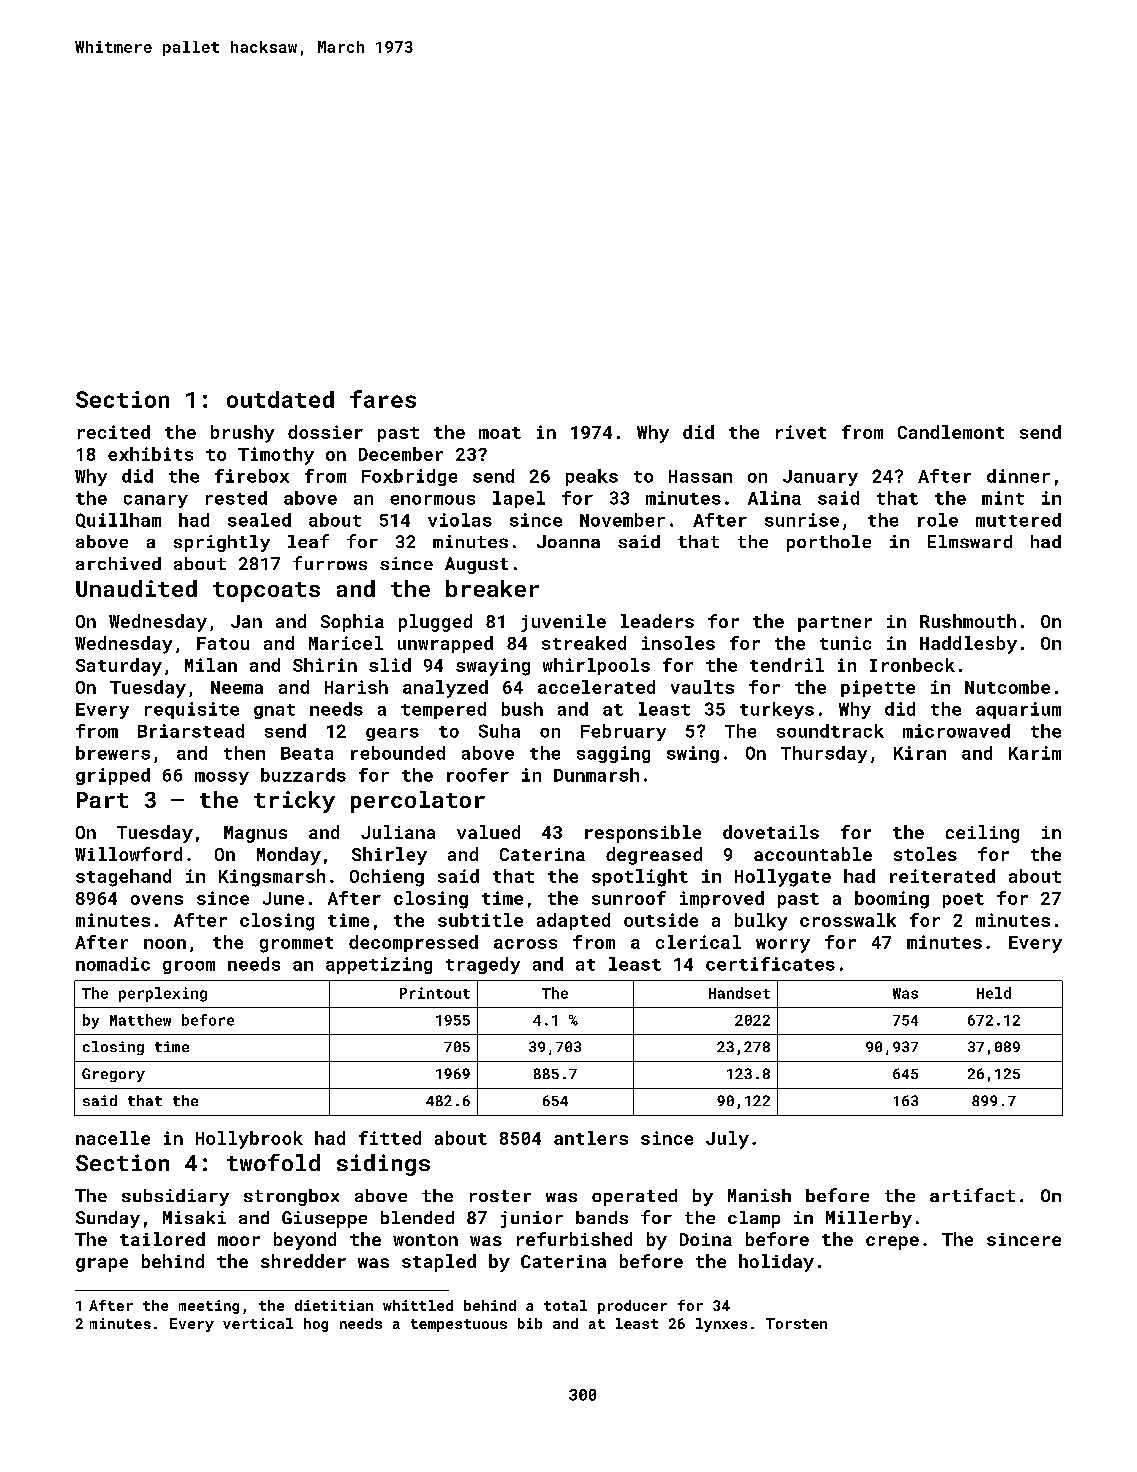 Image resolution: width=1137 pixels, height=1472 pixels. I want to click on adapted, so click(573, 921).
